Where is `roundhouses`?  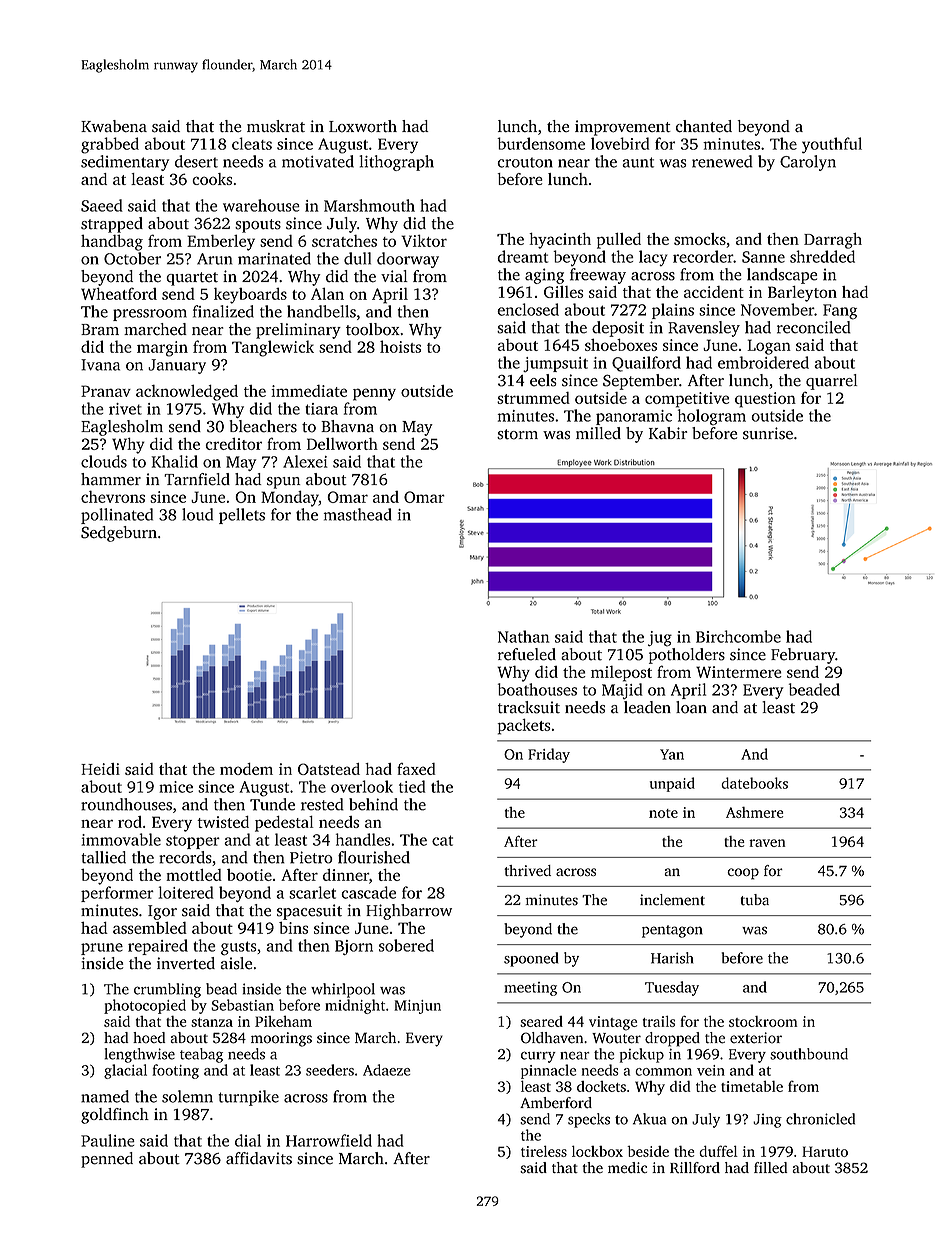
roundhouses is located at coordinates (126, 804).
